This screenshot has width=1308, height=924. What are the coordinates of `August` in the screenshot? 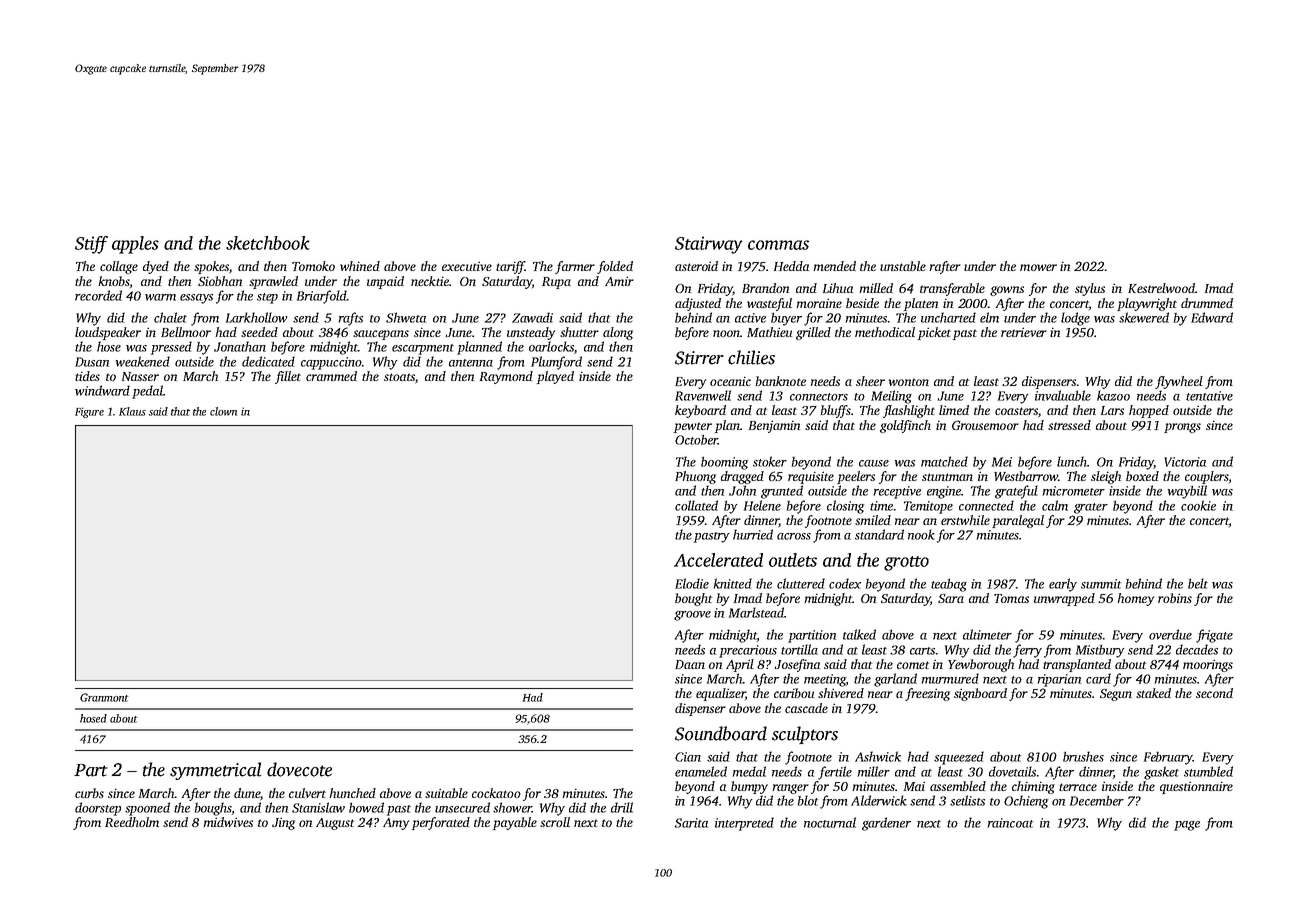 It's located at (335, 824).
